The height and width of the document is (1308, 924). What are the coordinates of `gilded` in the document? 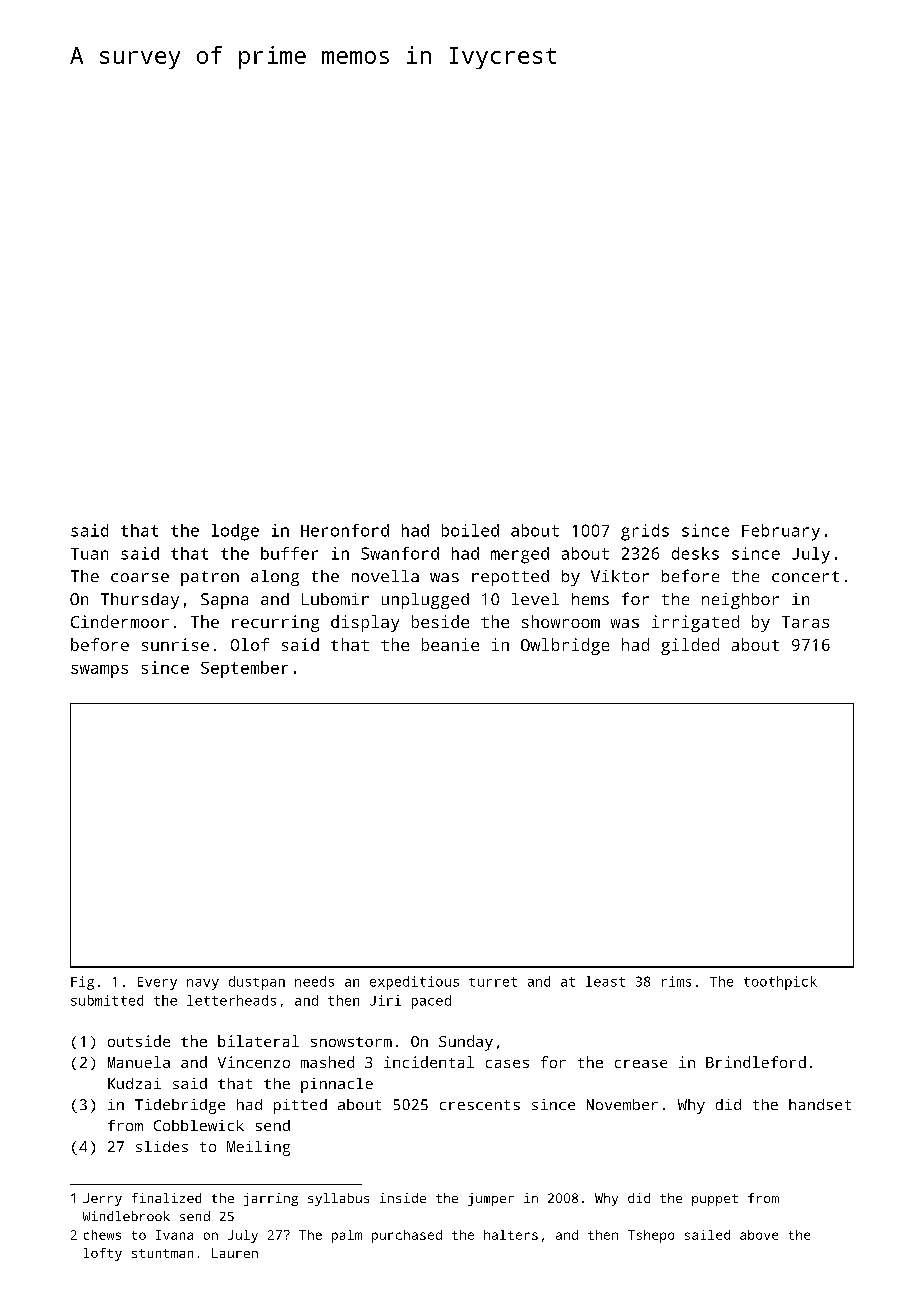 It's located at (690, 646).
